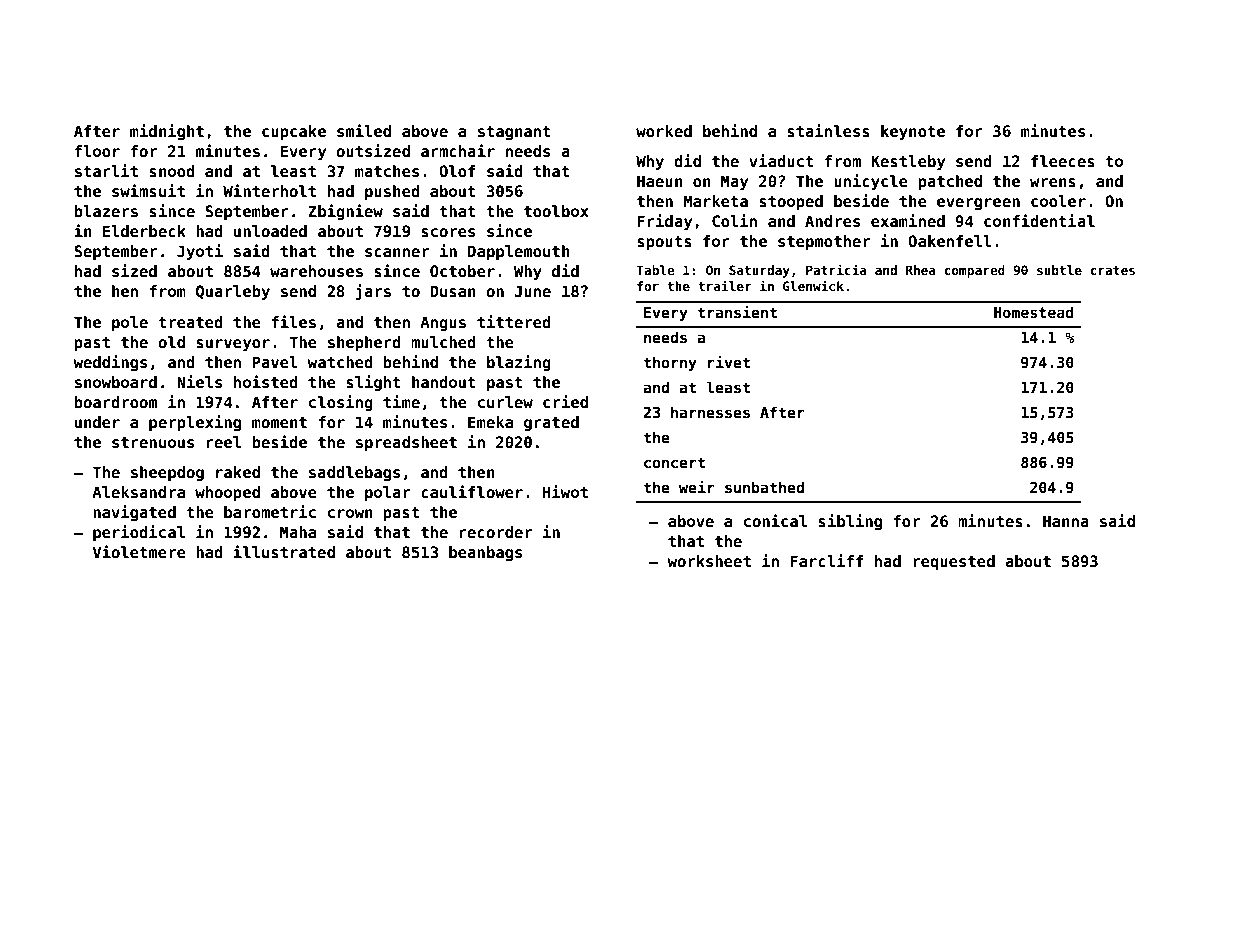  Describe the element at coordinates (443, 342) in the page. I see `mulched` at that location.
